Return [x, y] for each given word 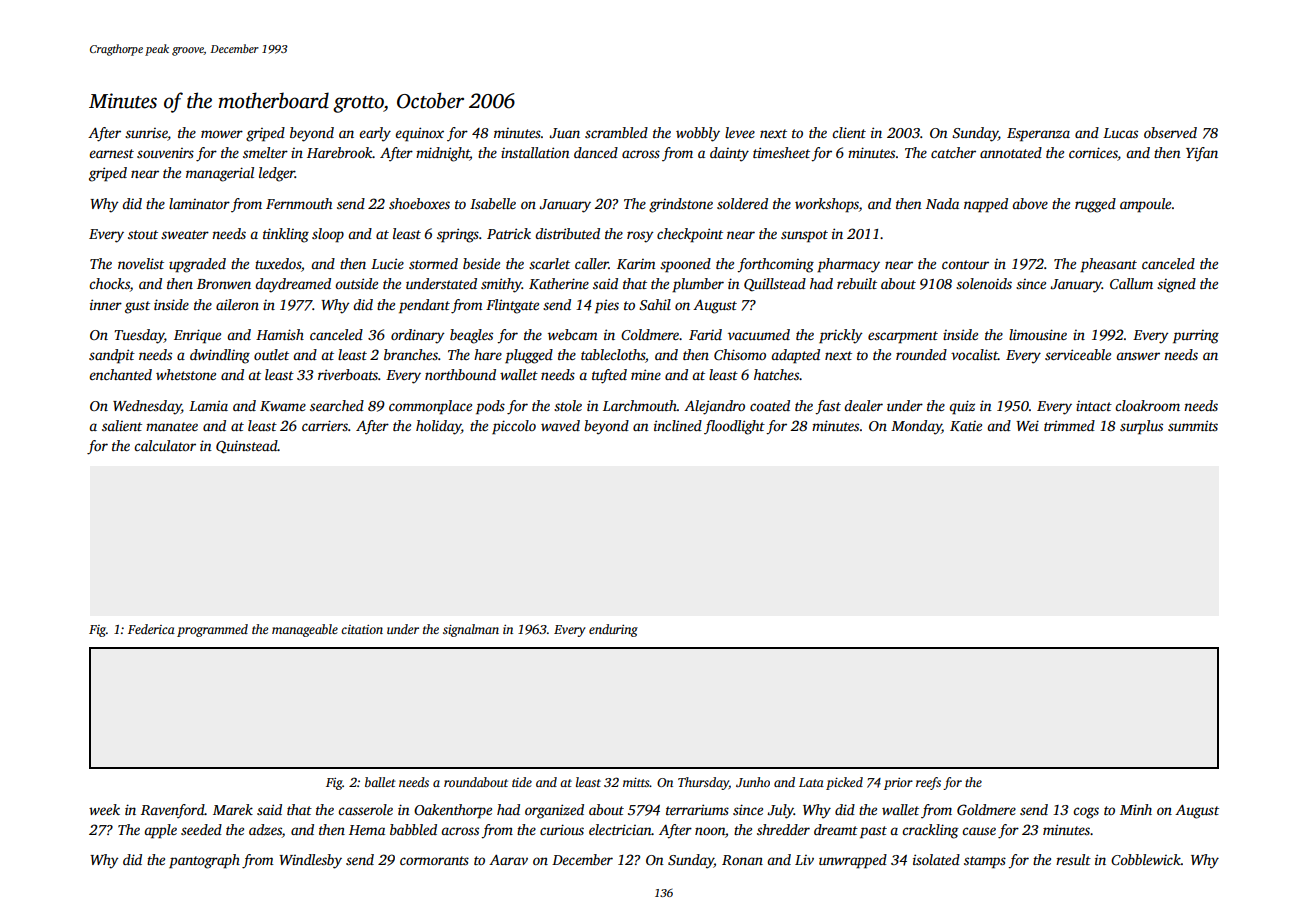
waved [560, 425]
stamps [985, 862]
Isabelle [493, 203]
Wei [1027, 425]
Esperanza [1038, 135]
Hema [367, 830]
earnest [111, 153]
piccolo [514, 427]
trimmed [1069, 425]
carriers [325, 425]
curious [562, 829]
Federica [151, 629]
